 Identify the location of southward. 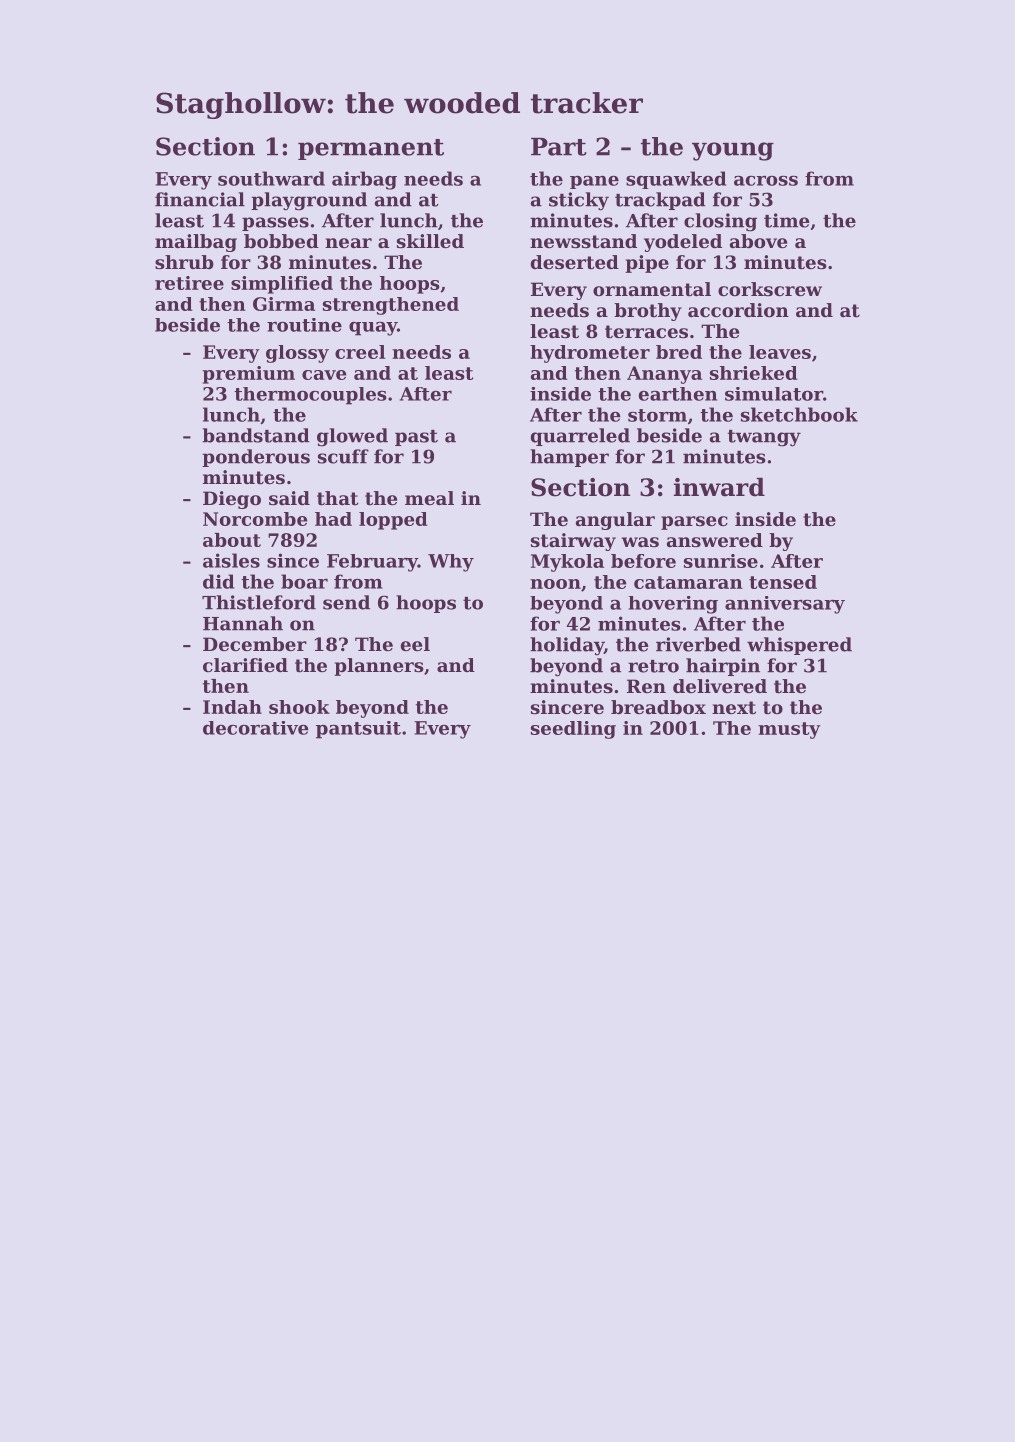
(271, 178).
